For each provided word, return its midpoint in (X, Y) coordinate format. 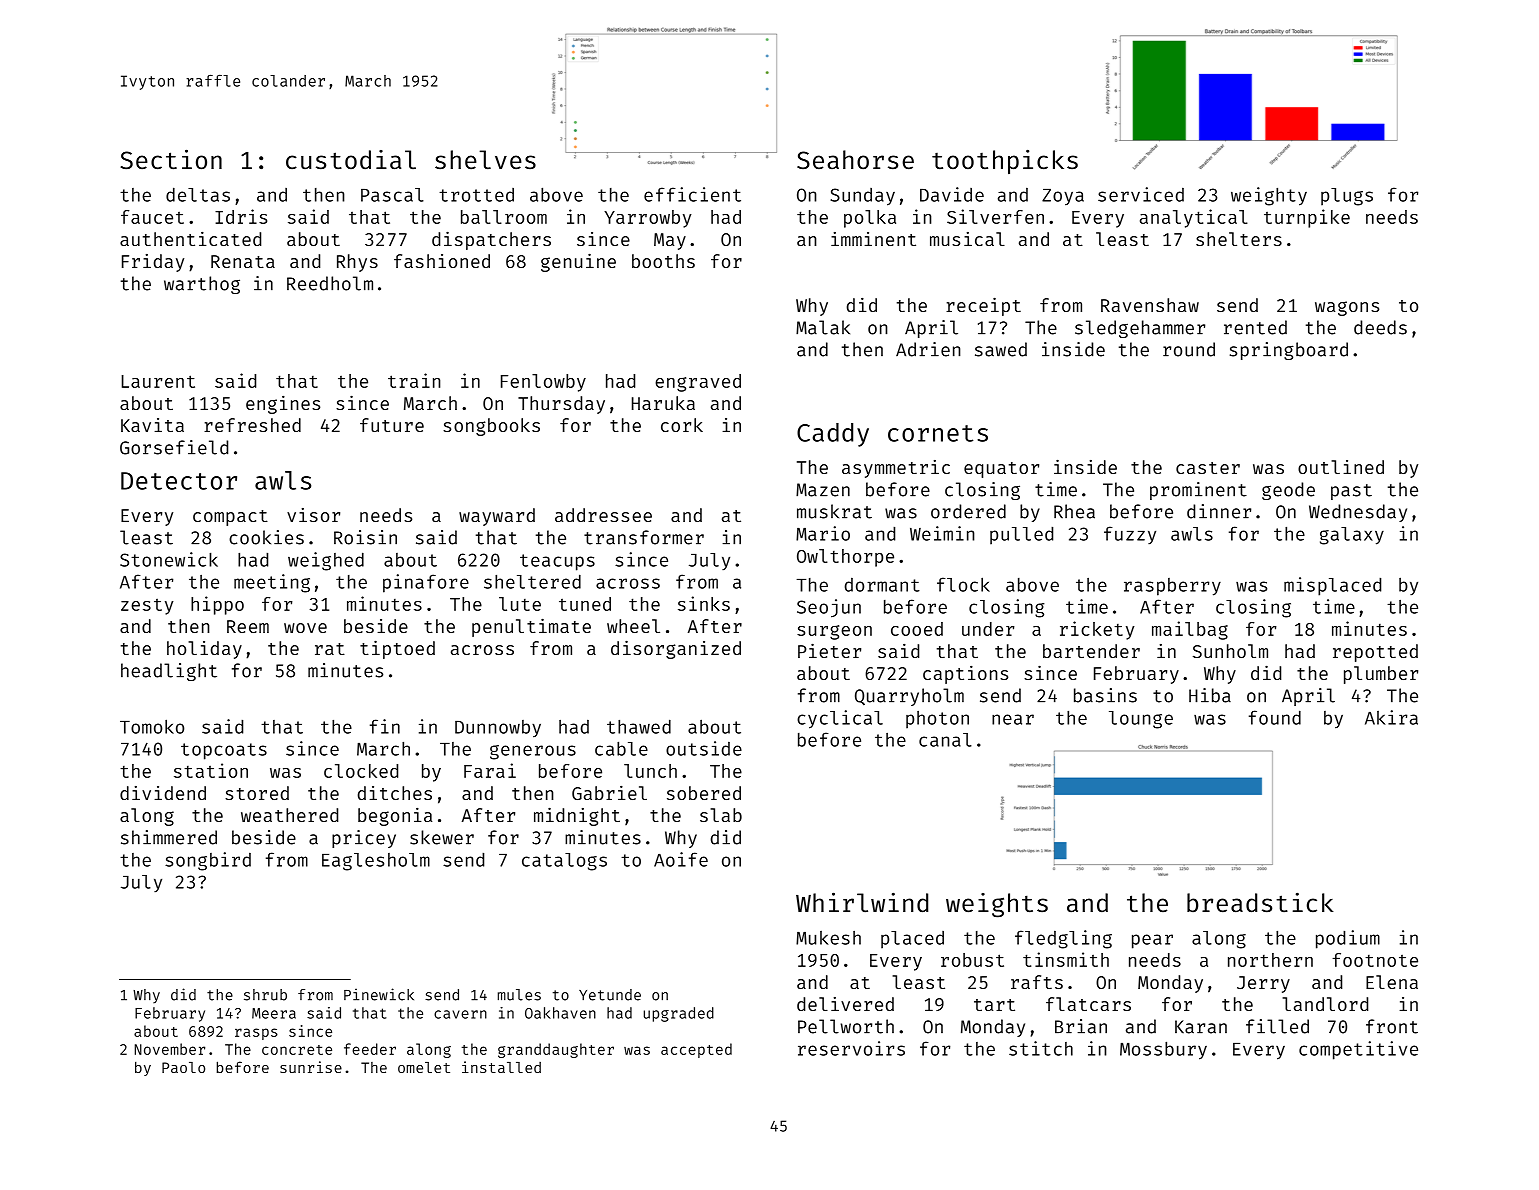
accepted (696, 1050)
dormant (882, 585)
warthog (202, 285)
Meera (274, 1013)
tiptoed (397, 650)
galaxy (1352, 536)
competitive (1358, 1050)
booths (663, 261)
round (1189, 349)
